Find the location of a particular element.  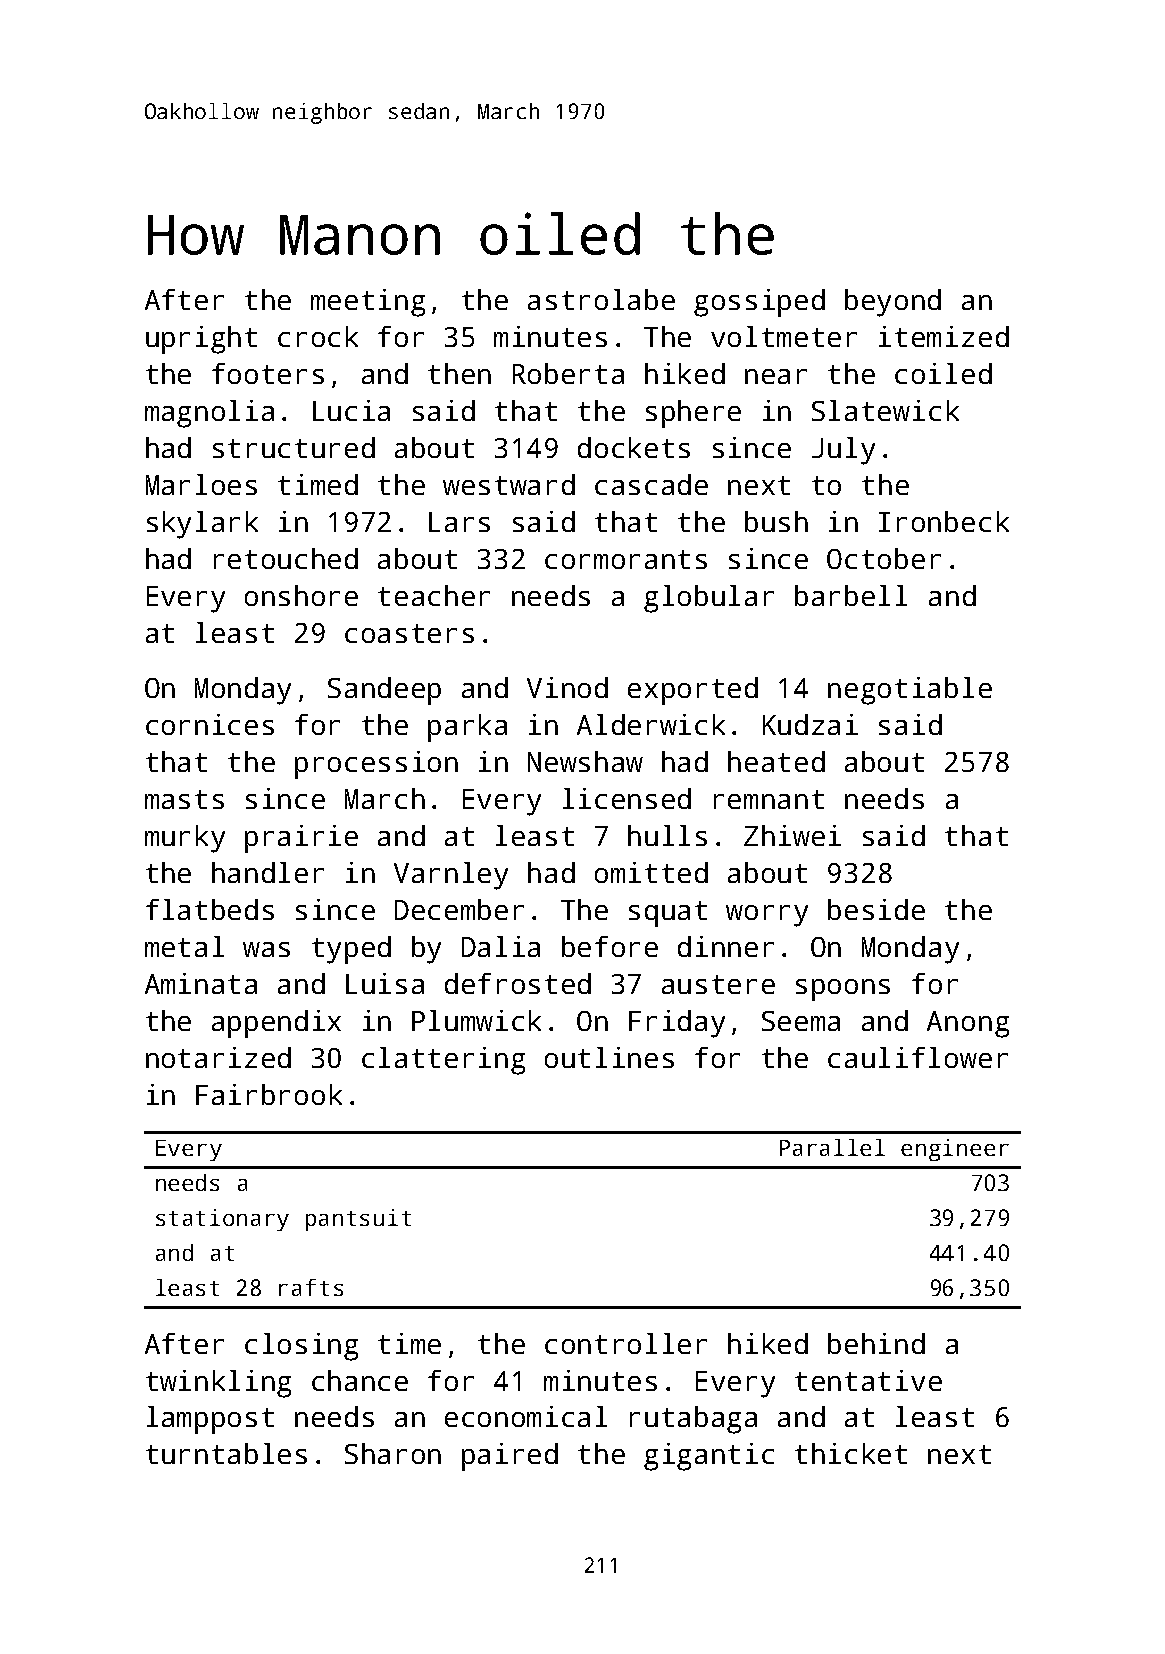

turntables is located at coordinates (226, 1453).
